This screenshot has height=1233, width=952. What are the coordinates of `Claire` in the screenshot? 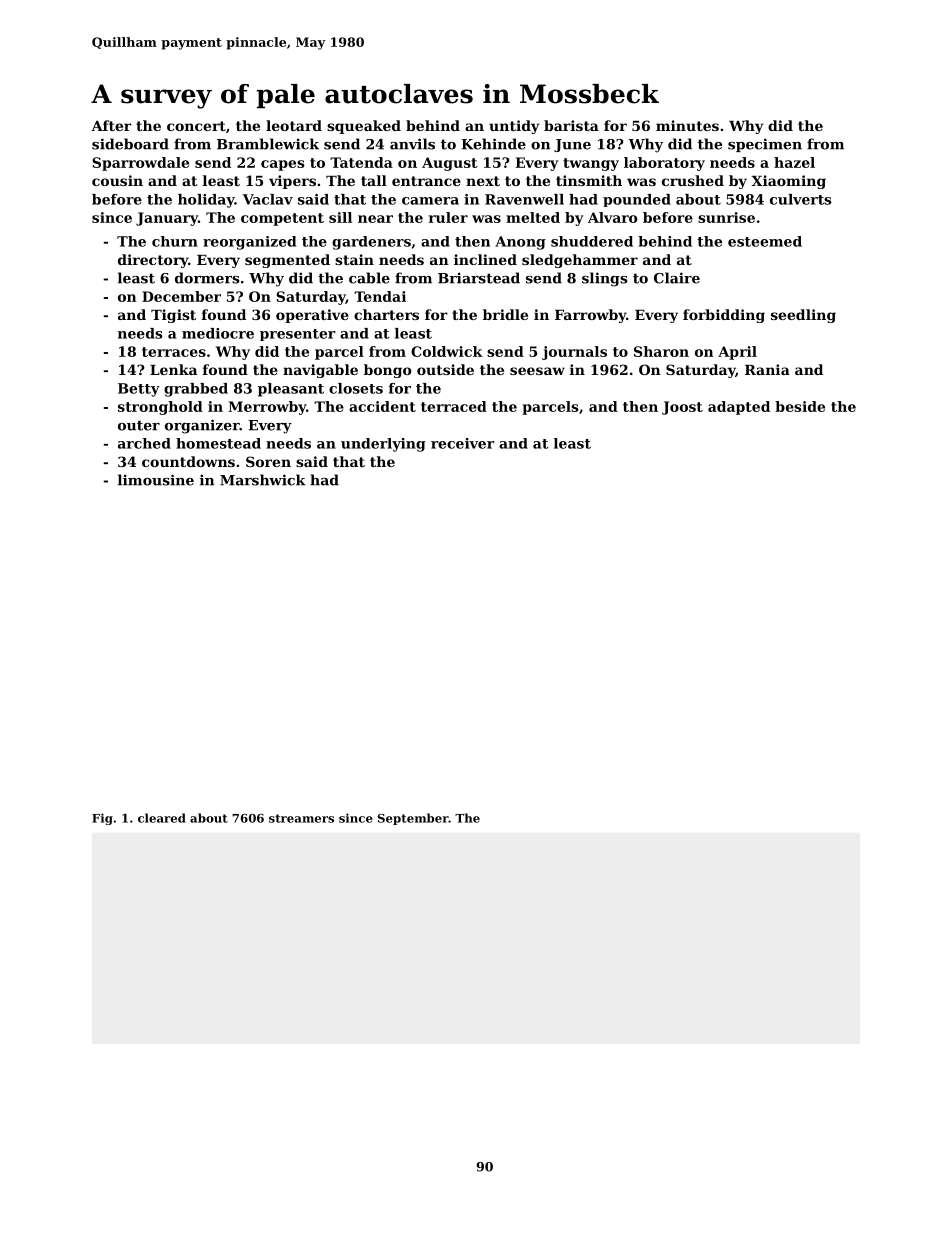 It's located at (677, 278).
